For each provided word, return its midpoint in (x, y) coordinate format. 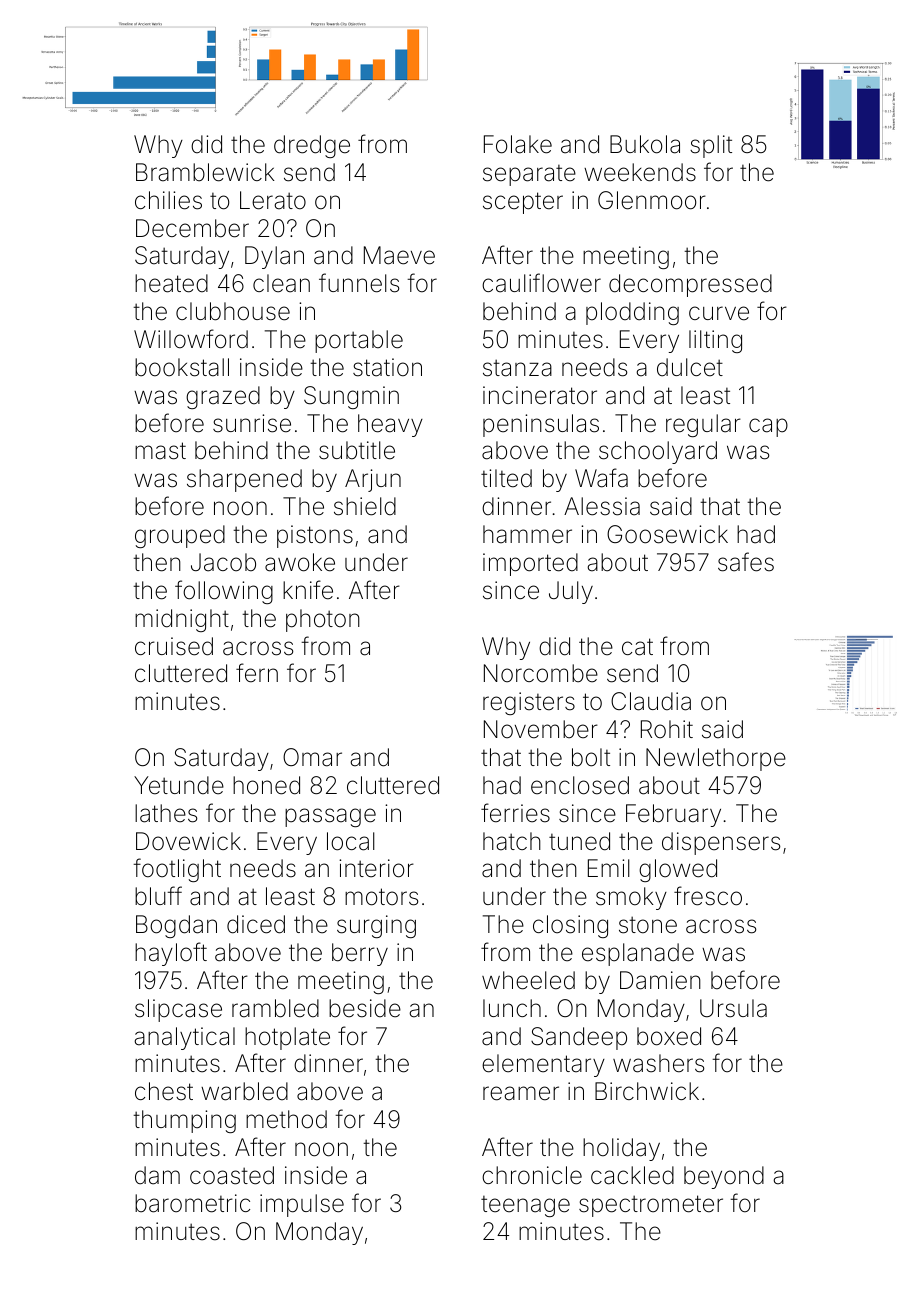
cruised (174, 646)
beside (365, 1008)
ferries (515, 813)
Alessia (602, 506)
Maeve (399, 255)
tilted (506, 478)
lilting (715, 341)
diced (256, 924)
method (286, 1119)
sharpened (244, 480)
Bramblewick (205, 172)
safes (746, 562)
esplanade (638, 954)
